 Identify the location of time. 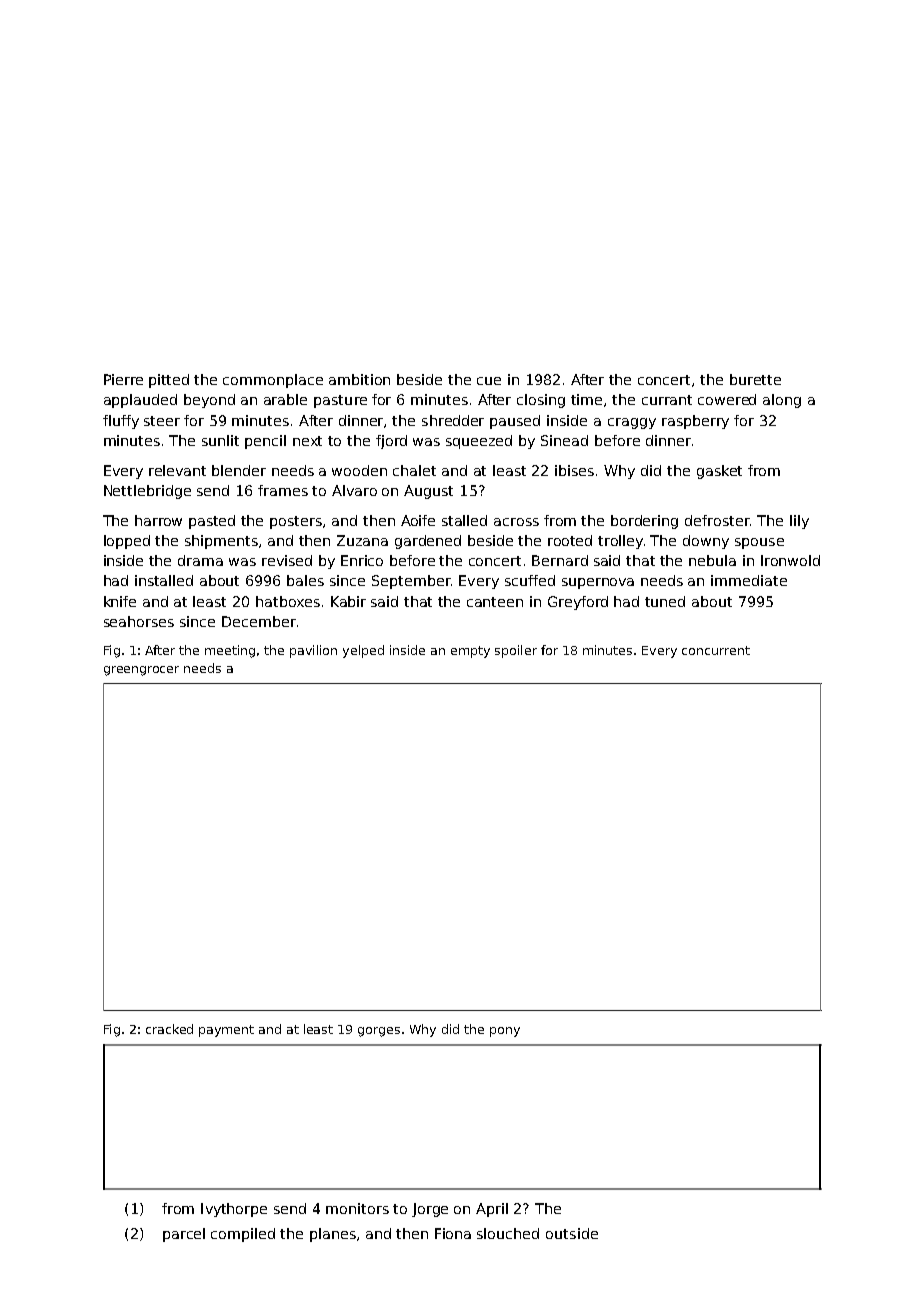
(586, 399).
